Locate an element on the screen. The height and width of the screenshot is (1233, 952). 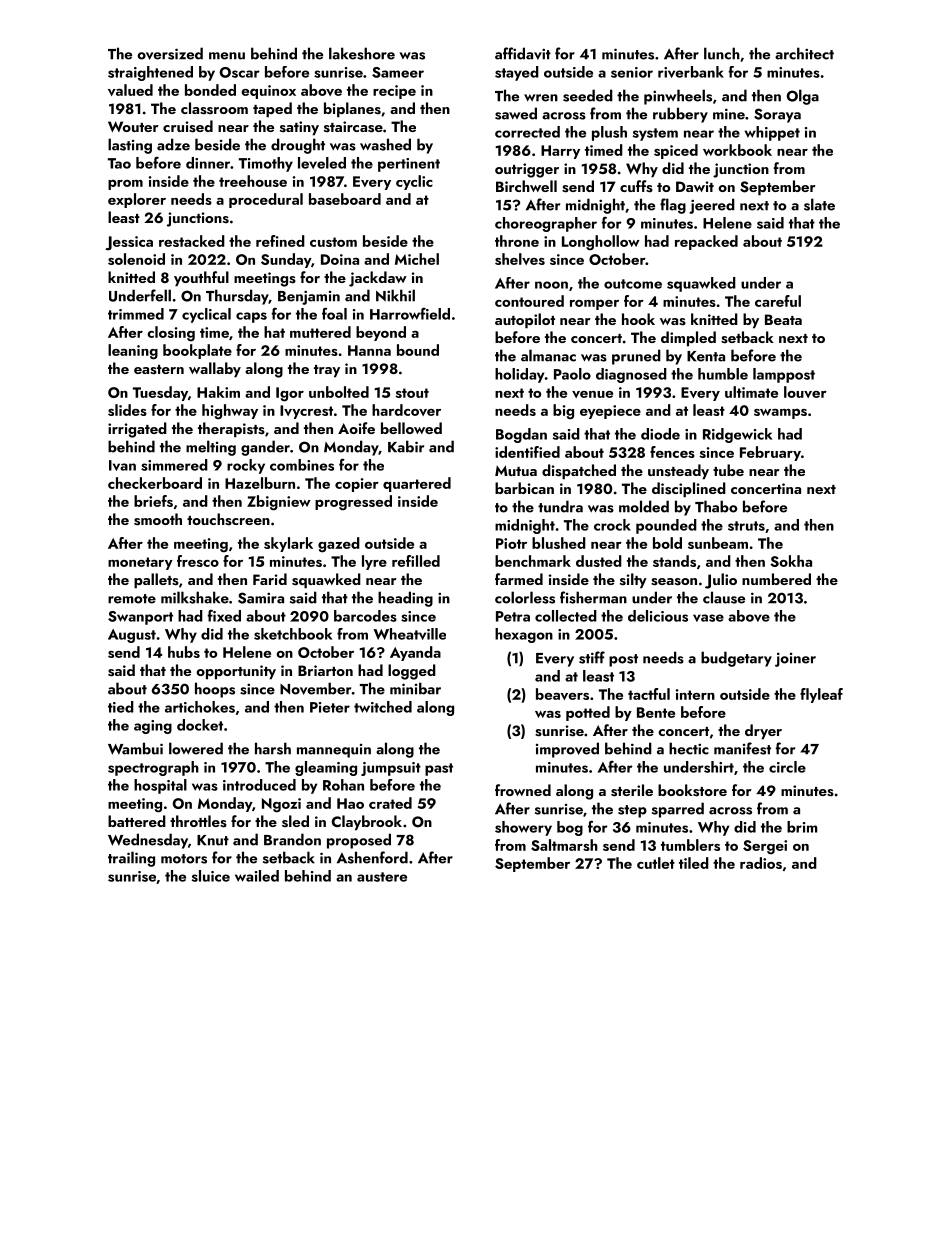
harsh is located at coordinates (273, 748).
